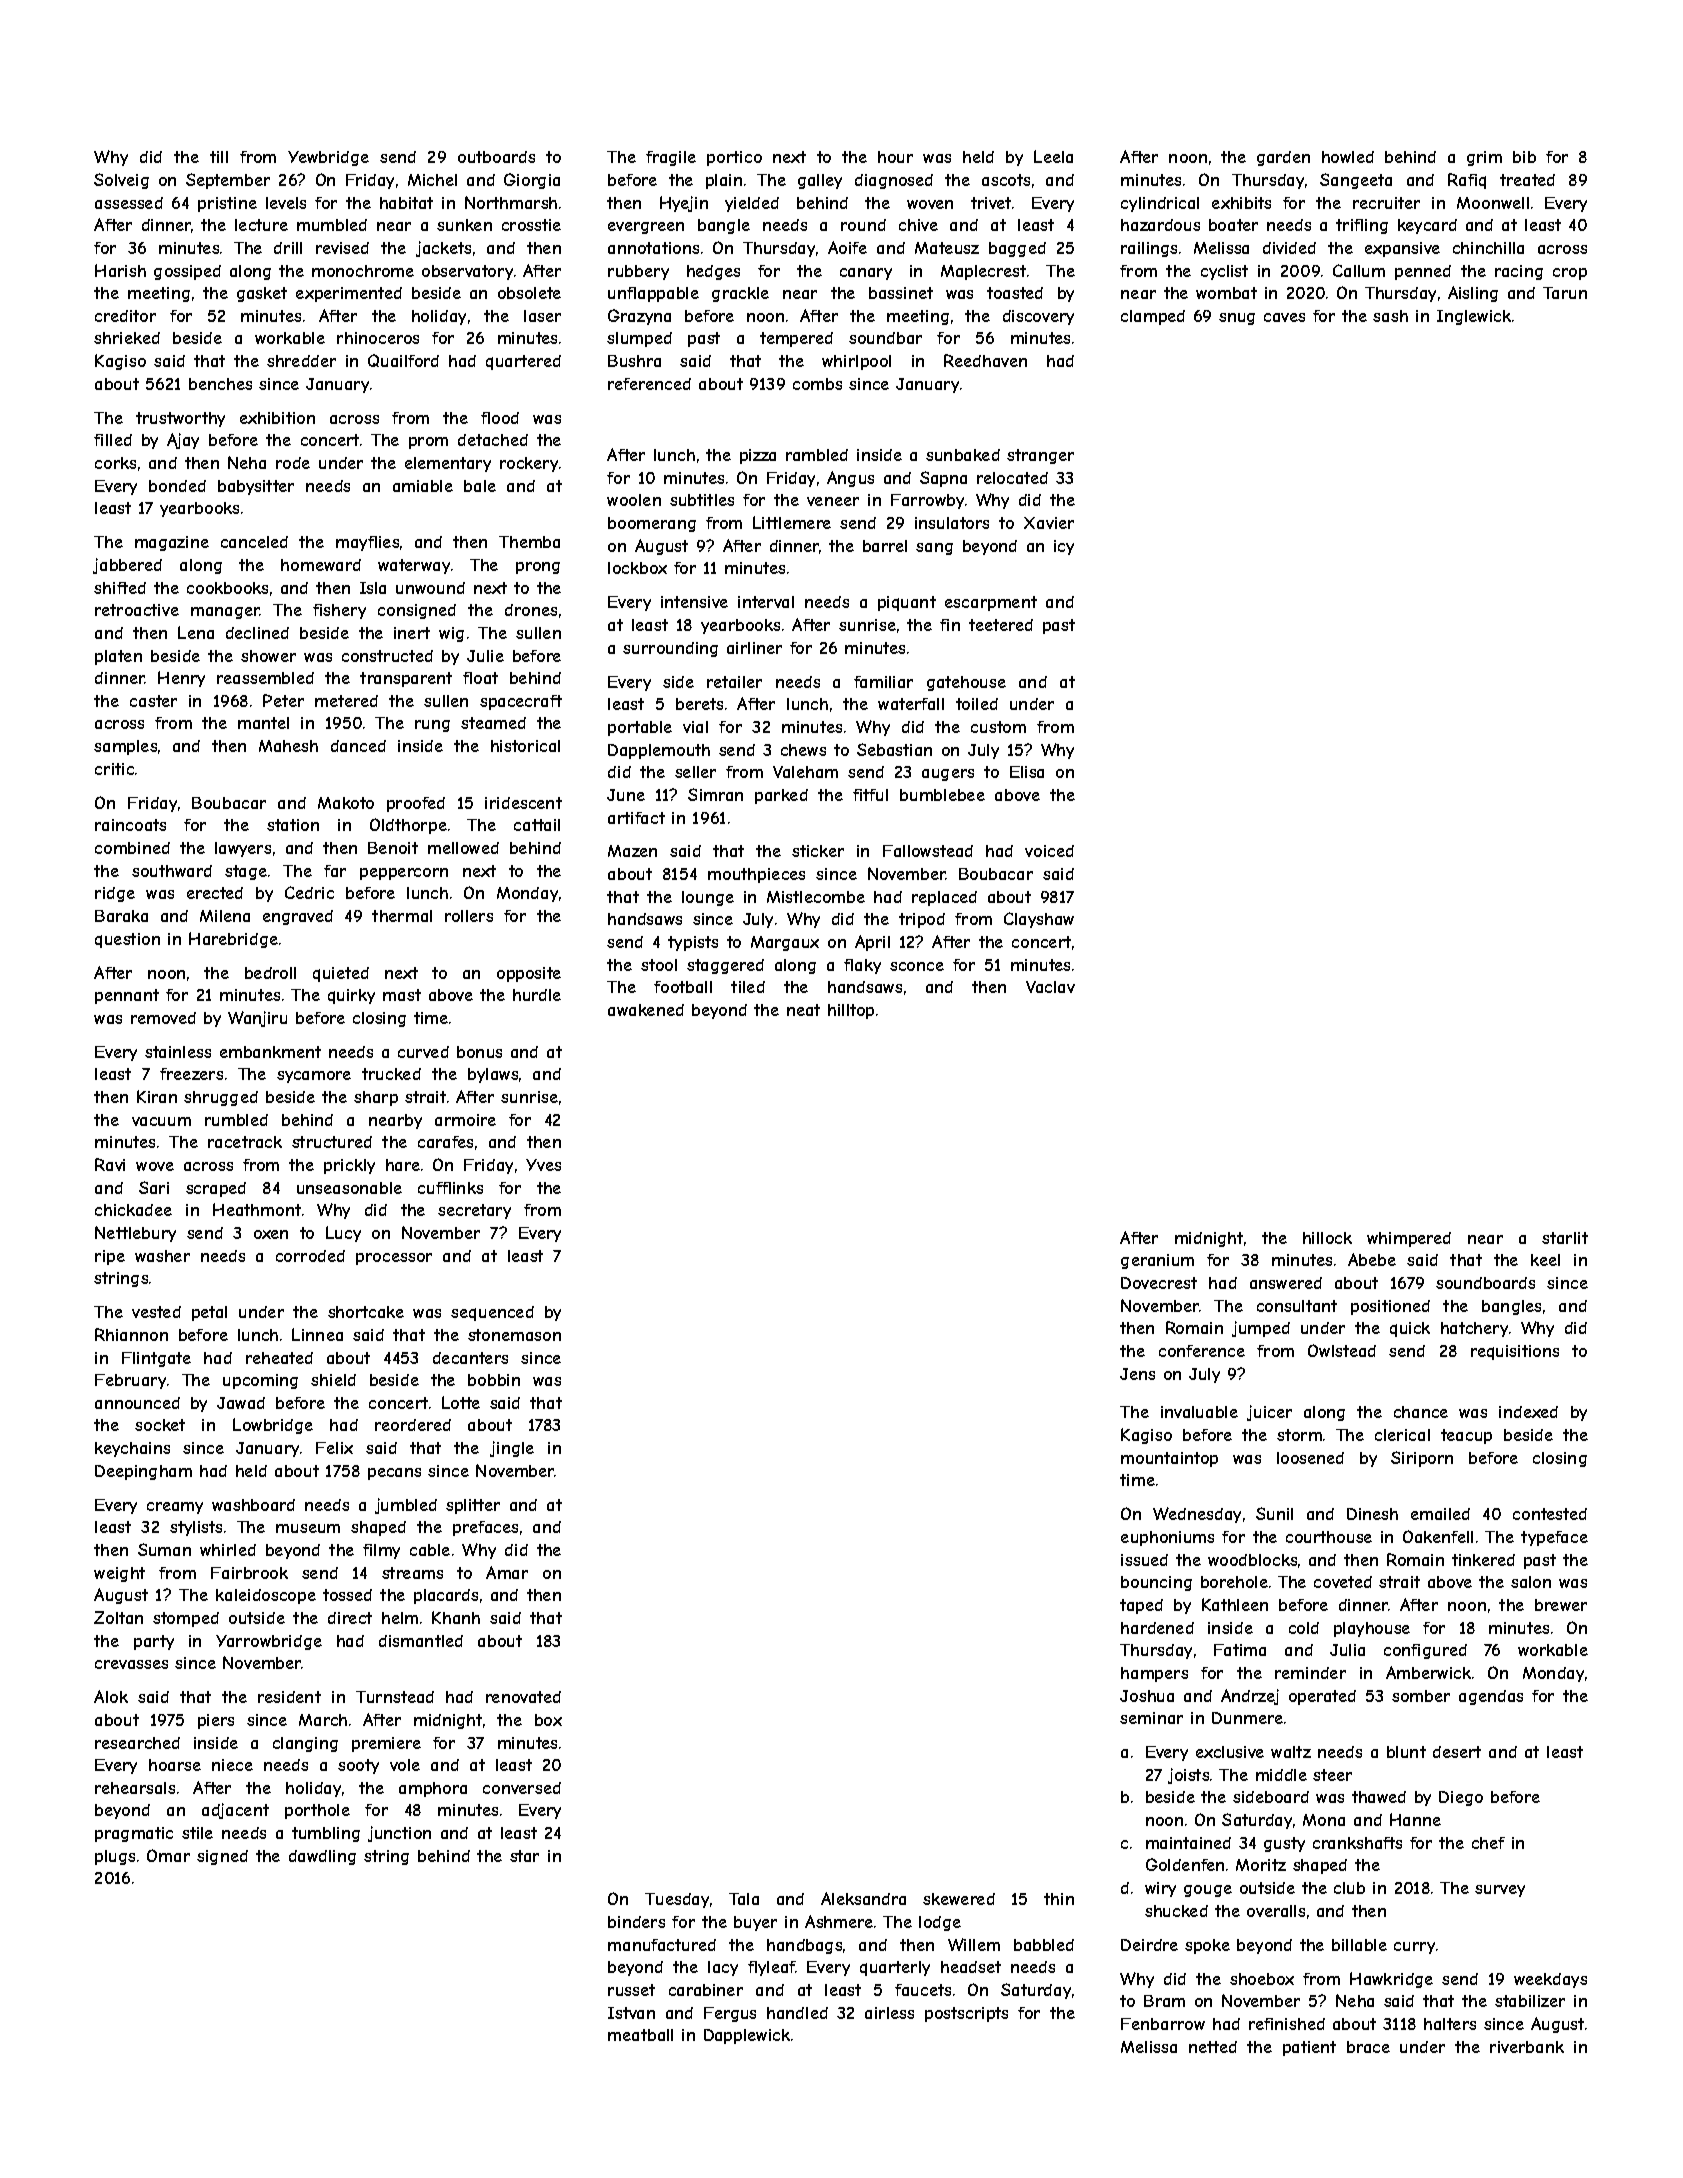 Image resolution: width=1683 pixels, height=2178 pixels. Describe the element at coordinates (1409, 1239) in the screenshot. I see `whimpered` at that location.
